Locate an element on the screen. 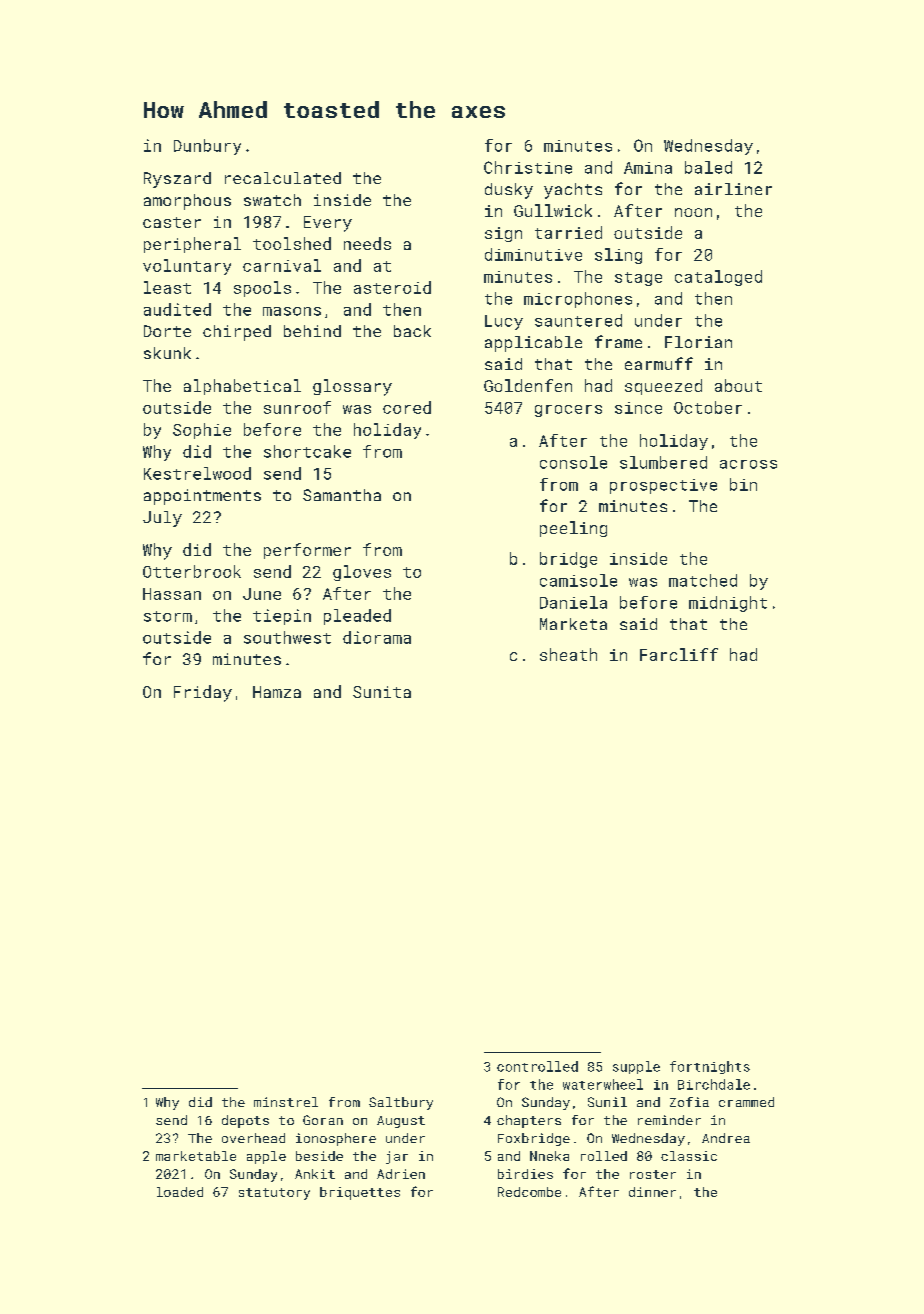 This screenshot has width=924, height=1314. caster is located at coordinates (172, 222).
